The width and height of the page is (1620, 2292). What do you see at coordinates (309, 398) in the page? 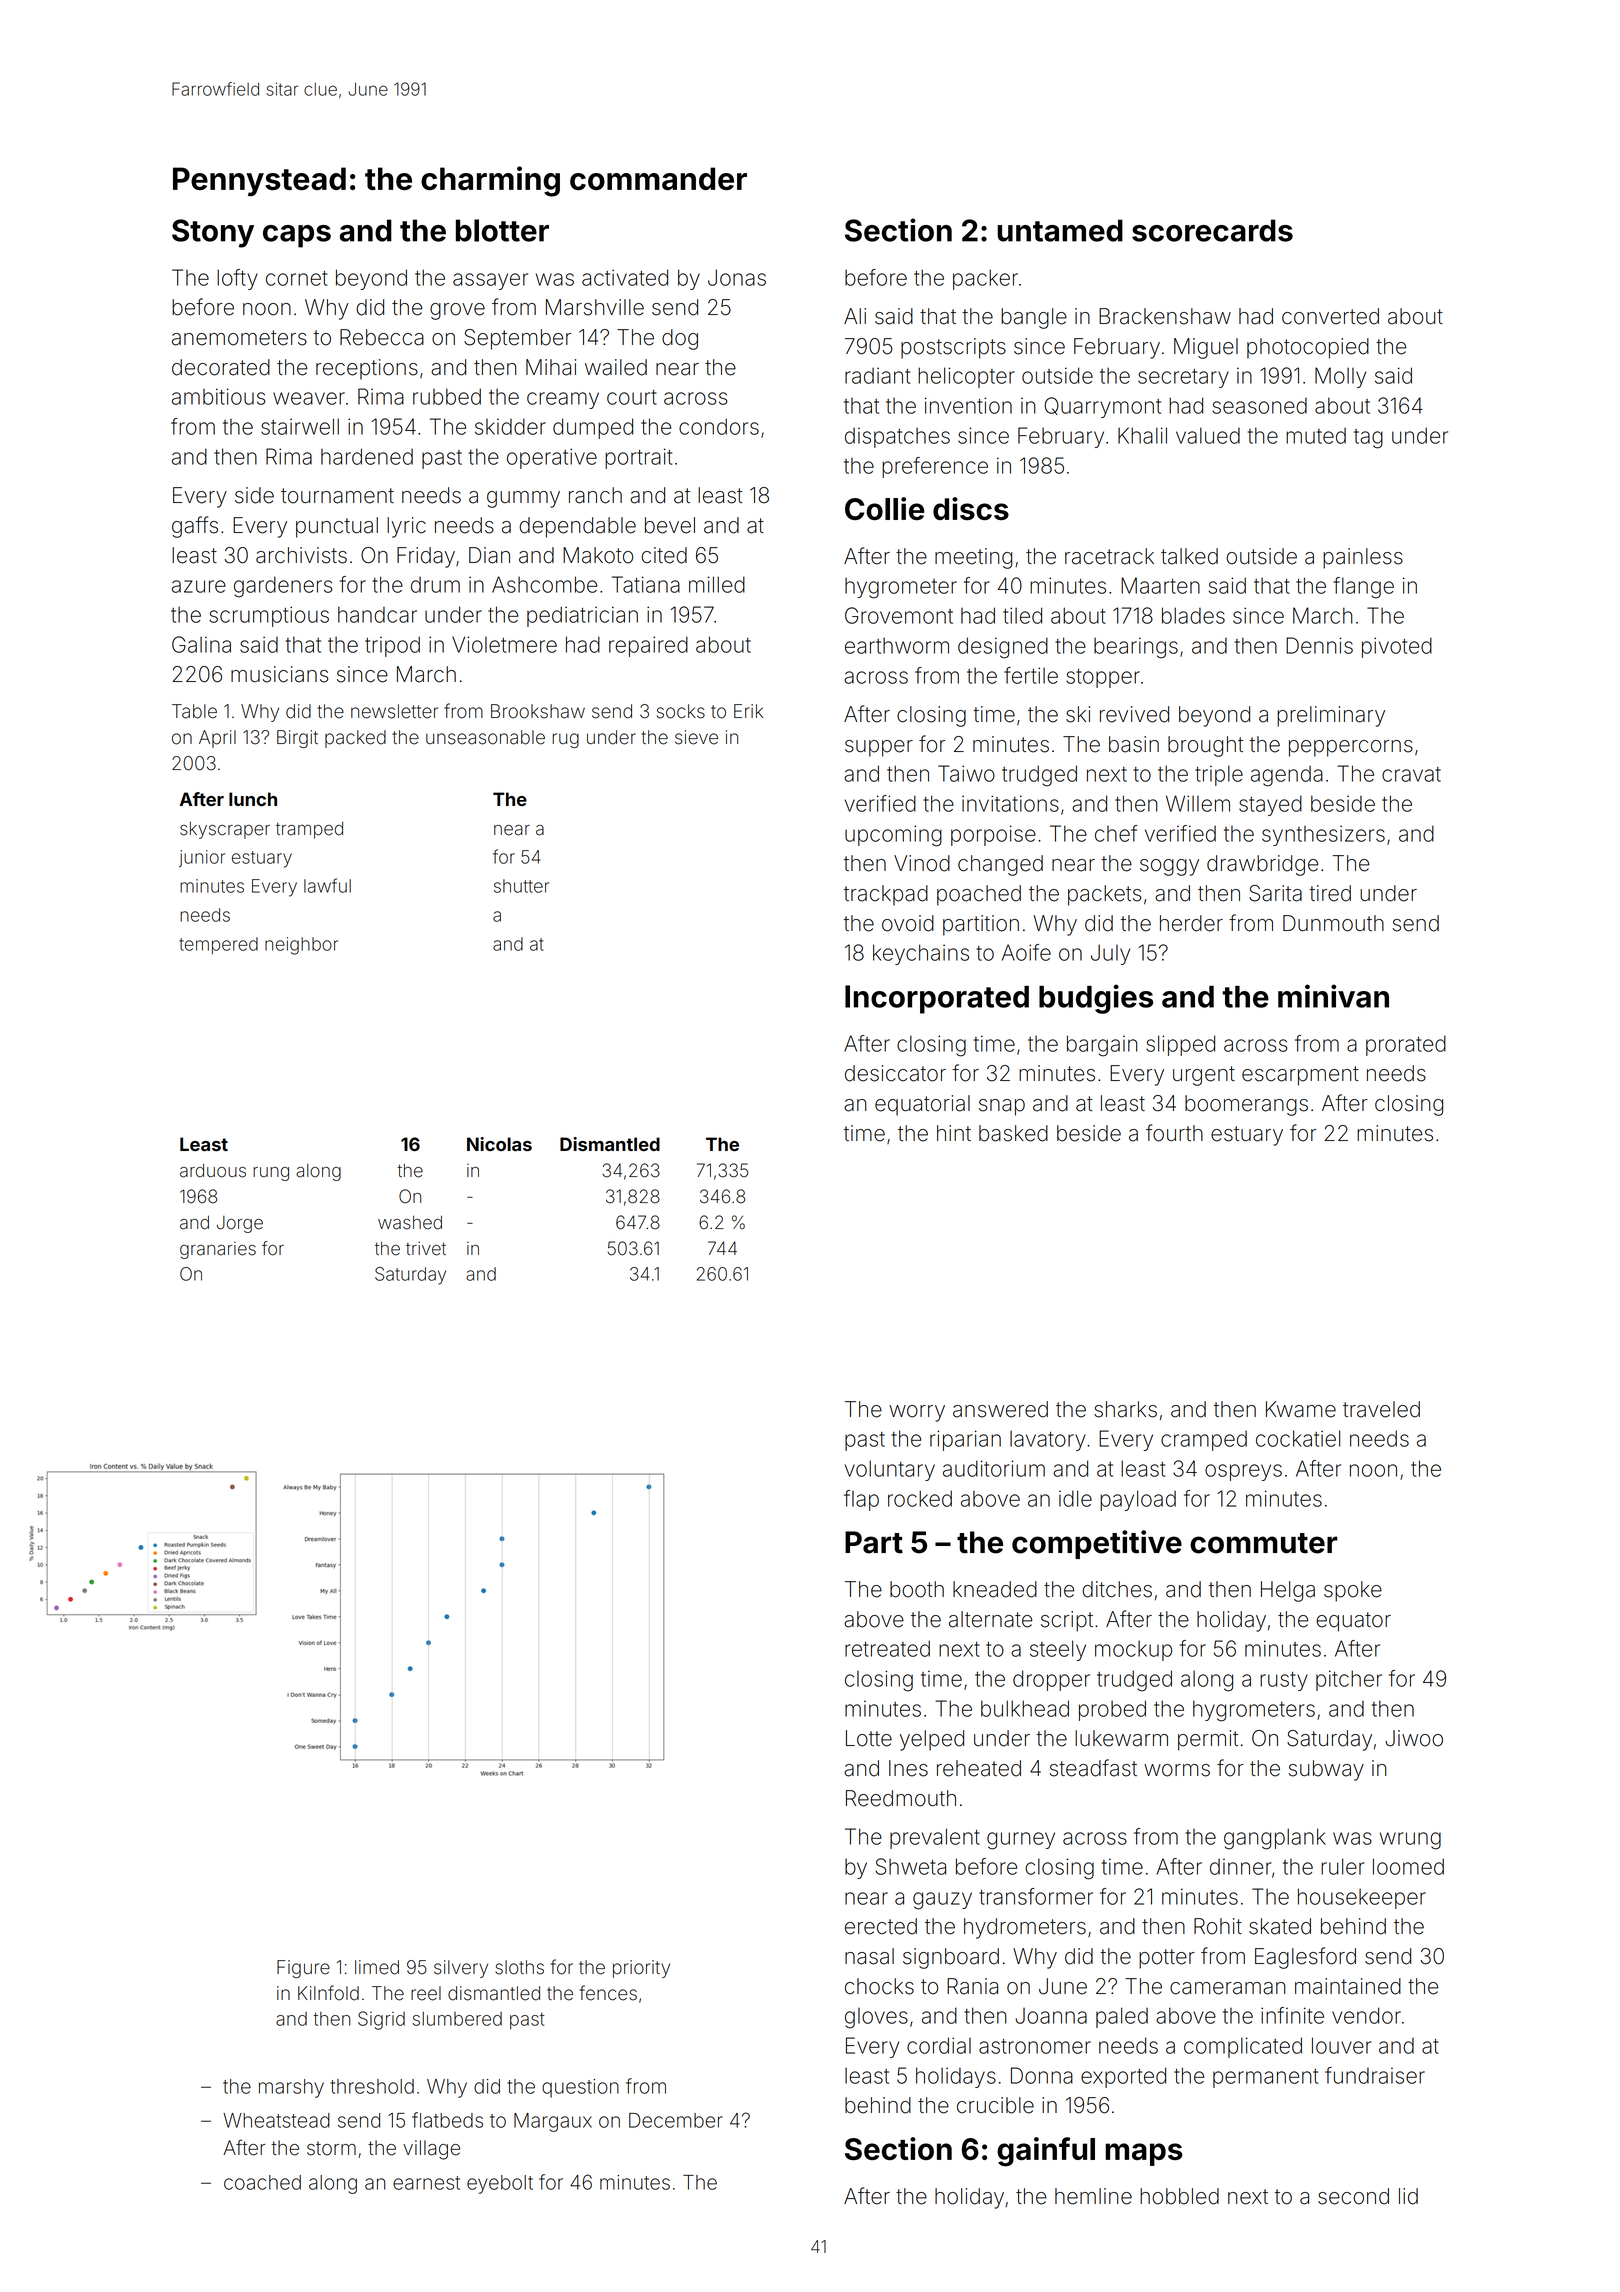
I see `weaver` at bounding box center [309, 398].
